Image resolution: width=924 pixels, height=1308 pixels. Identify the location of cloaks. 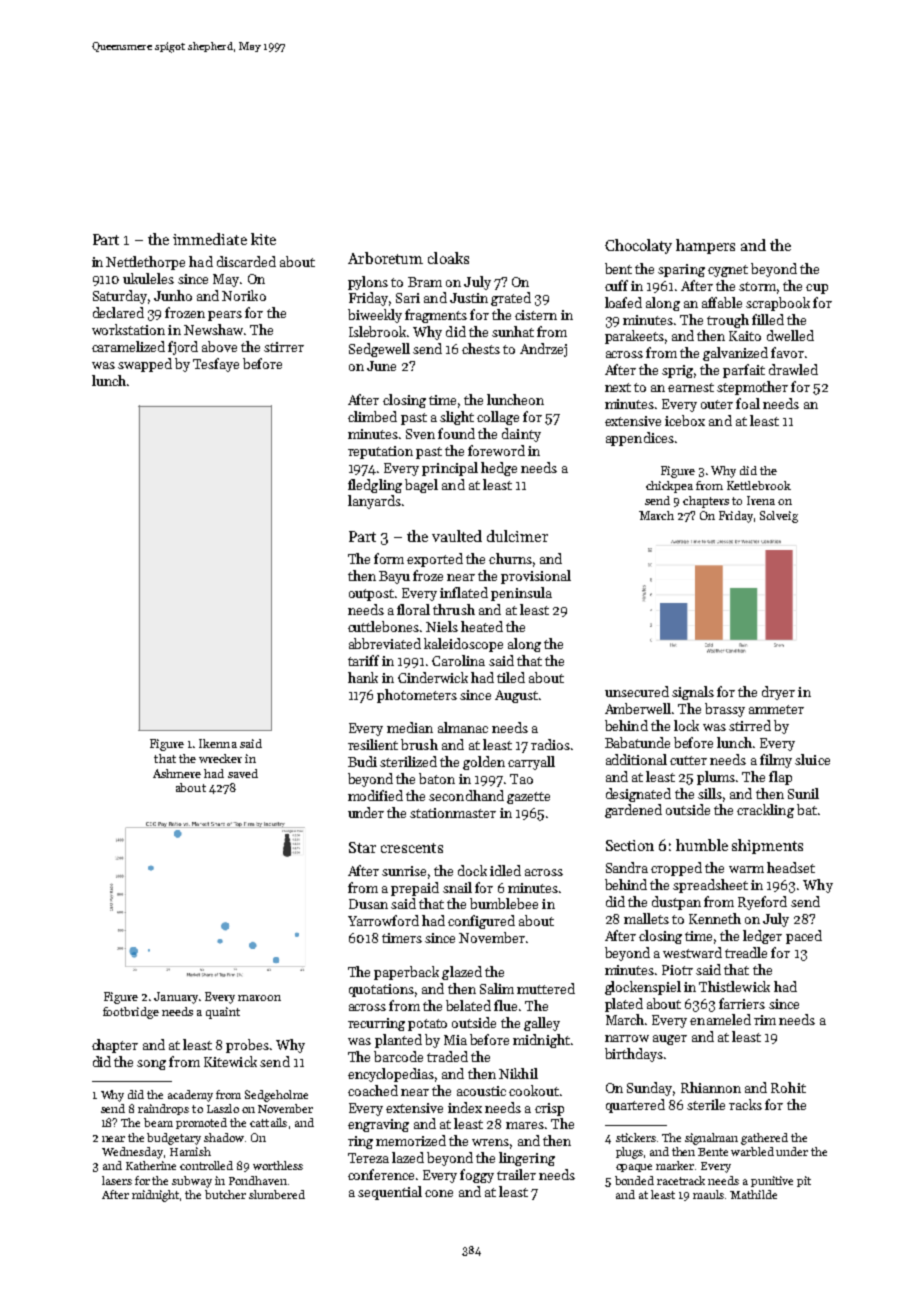
(448, 258).
